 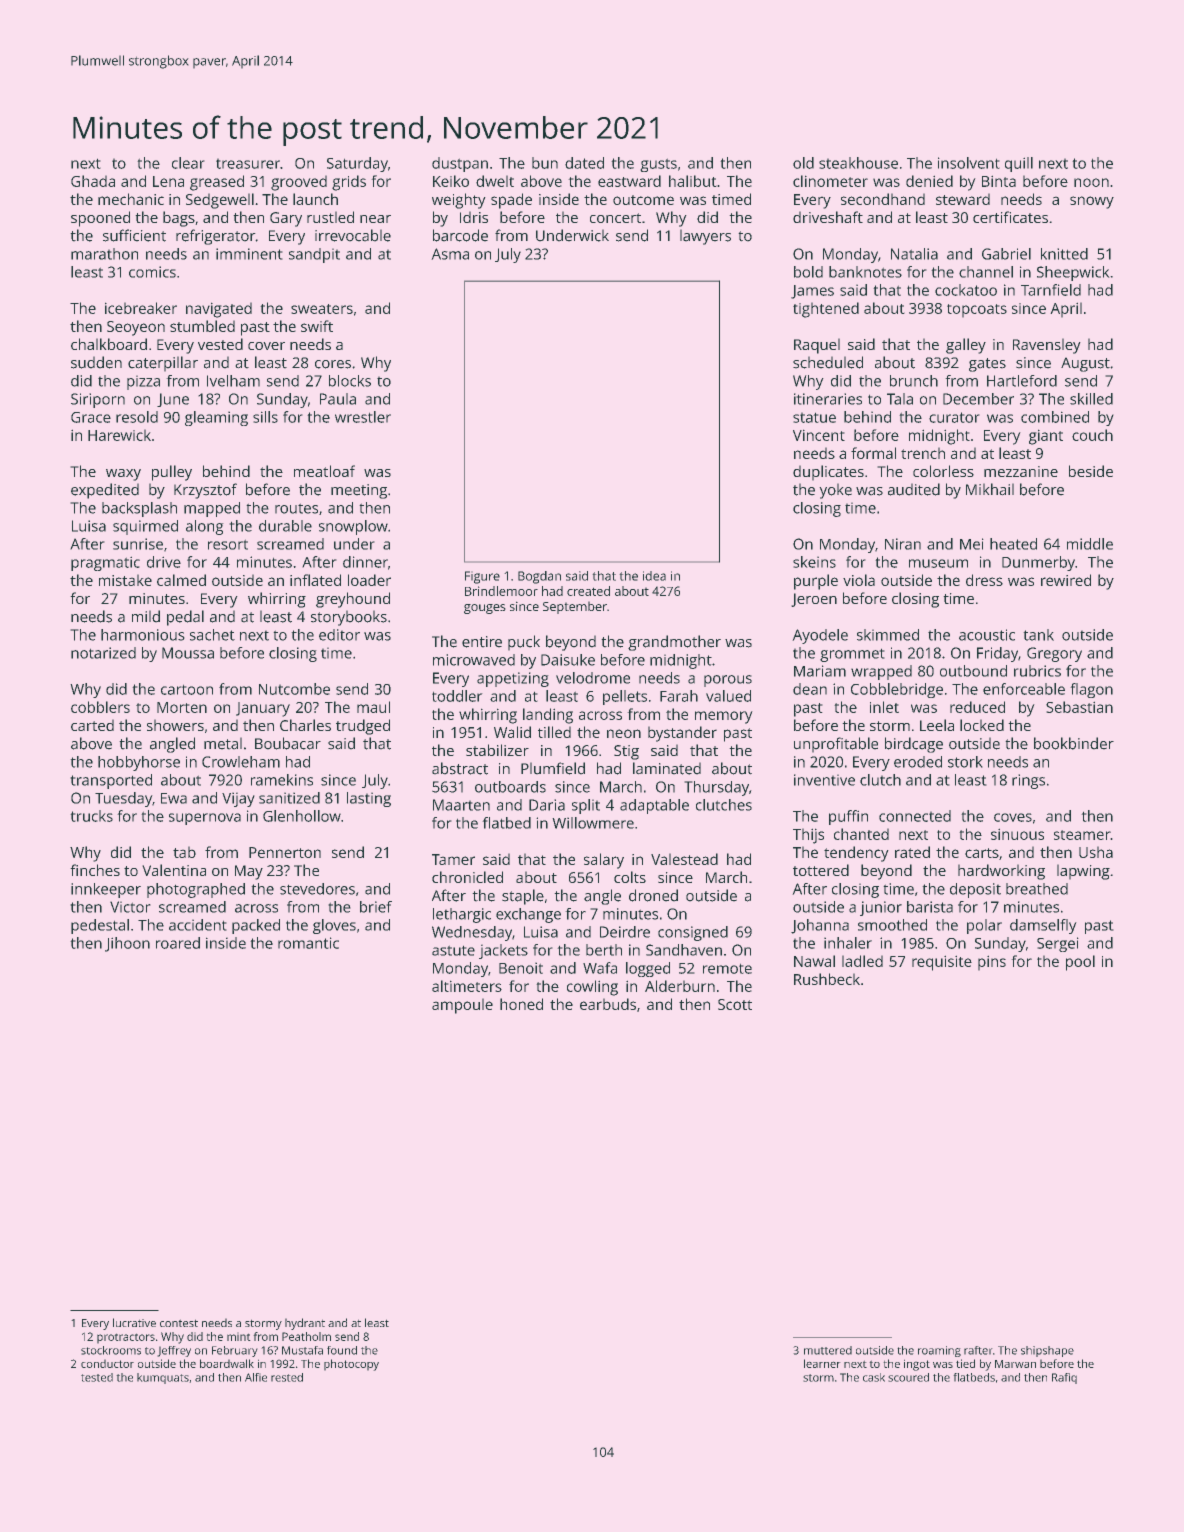 I want to click on durable, so click(x=285, y=526).
